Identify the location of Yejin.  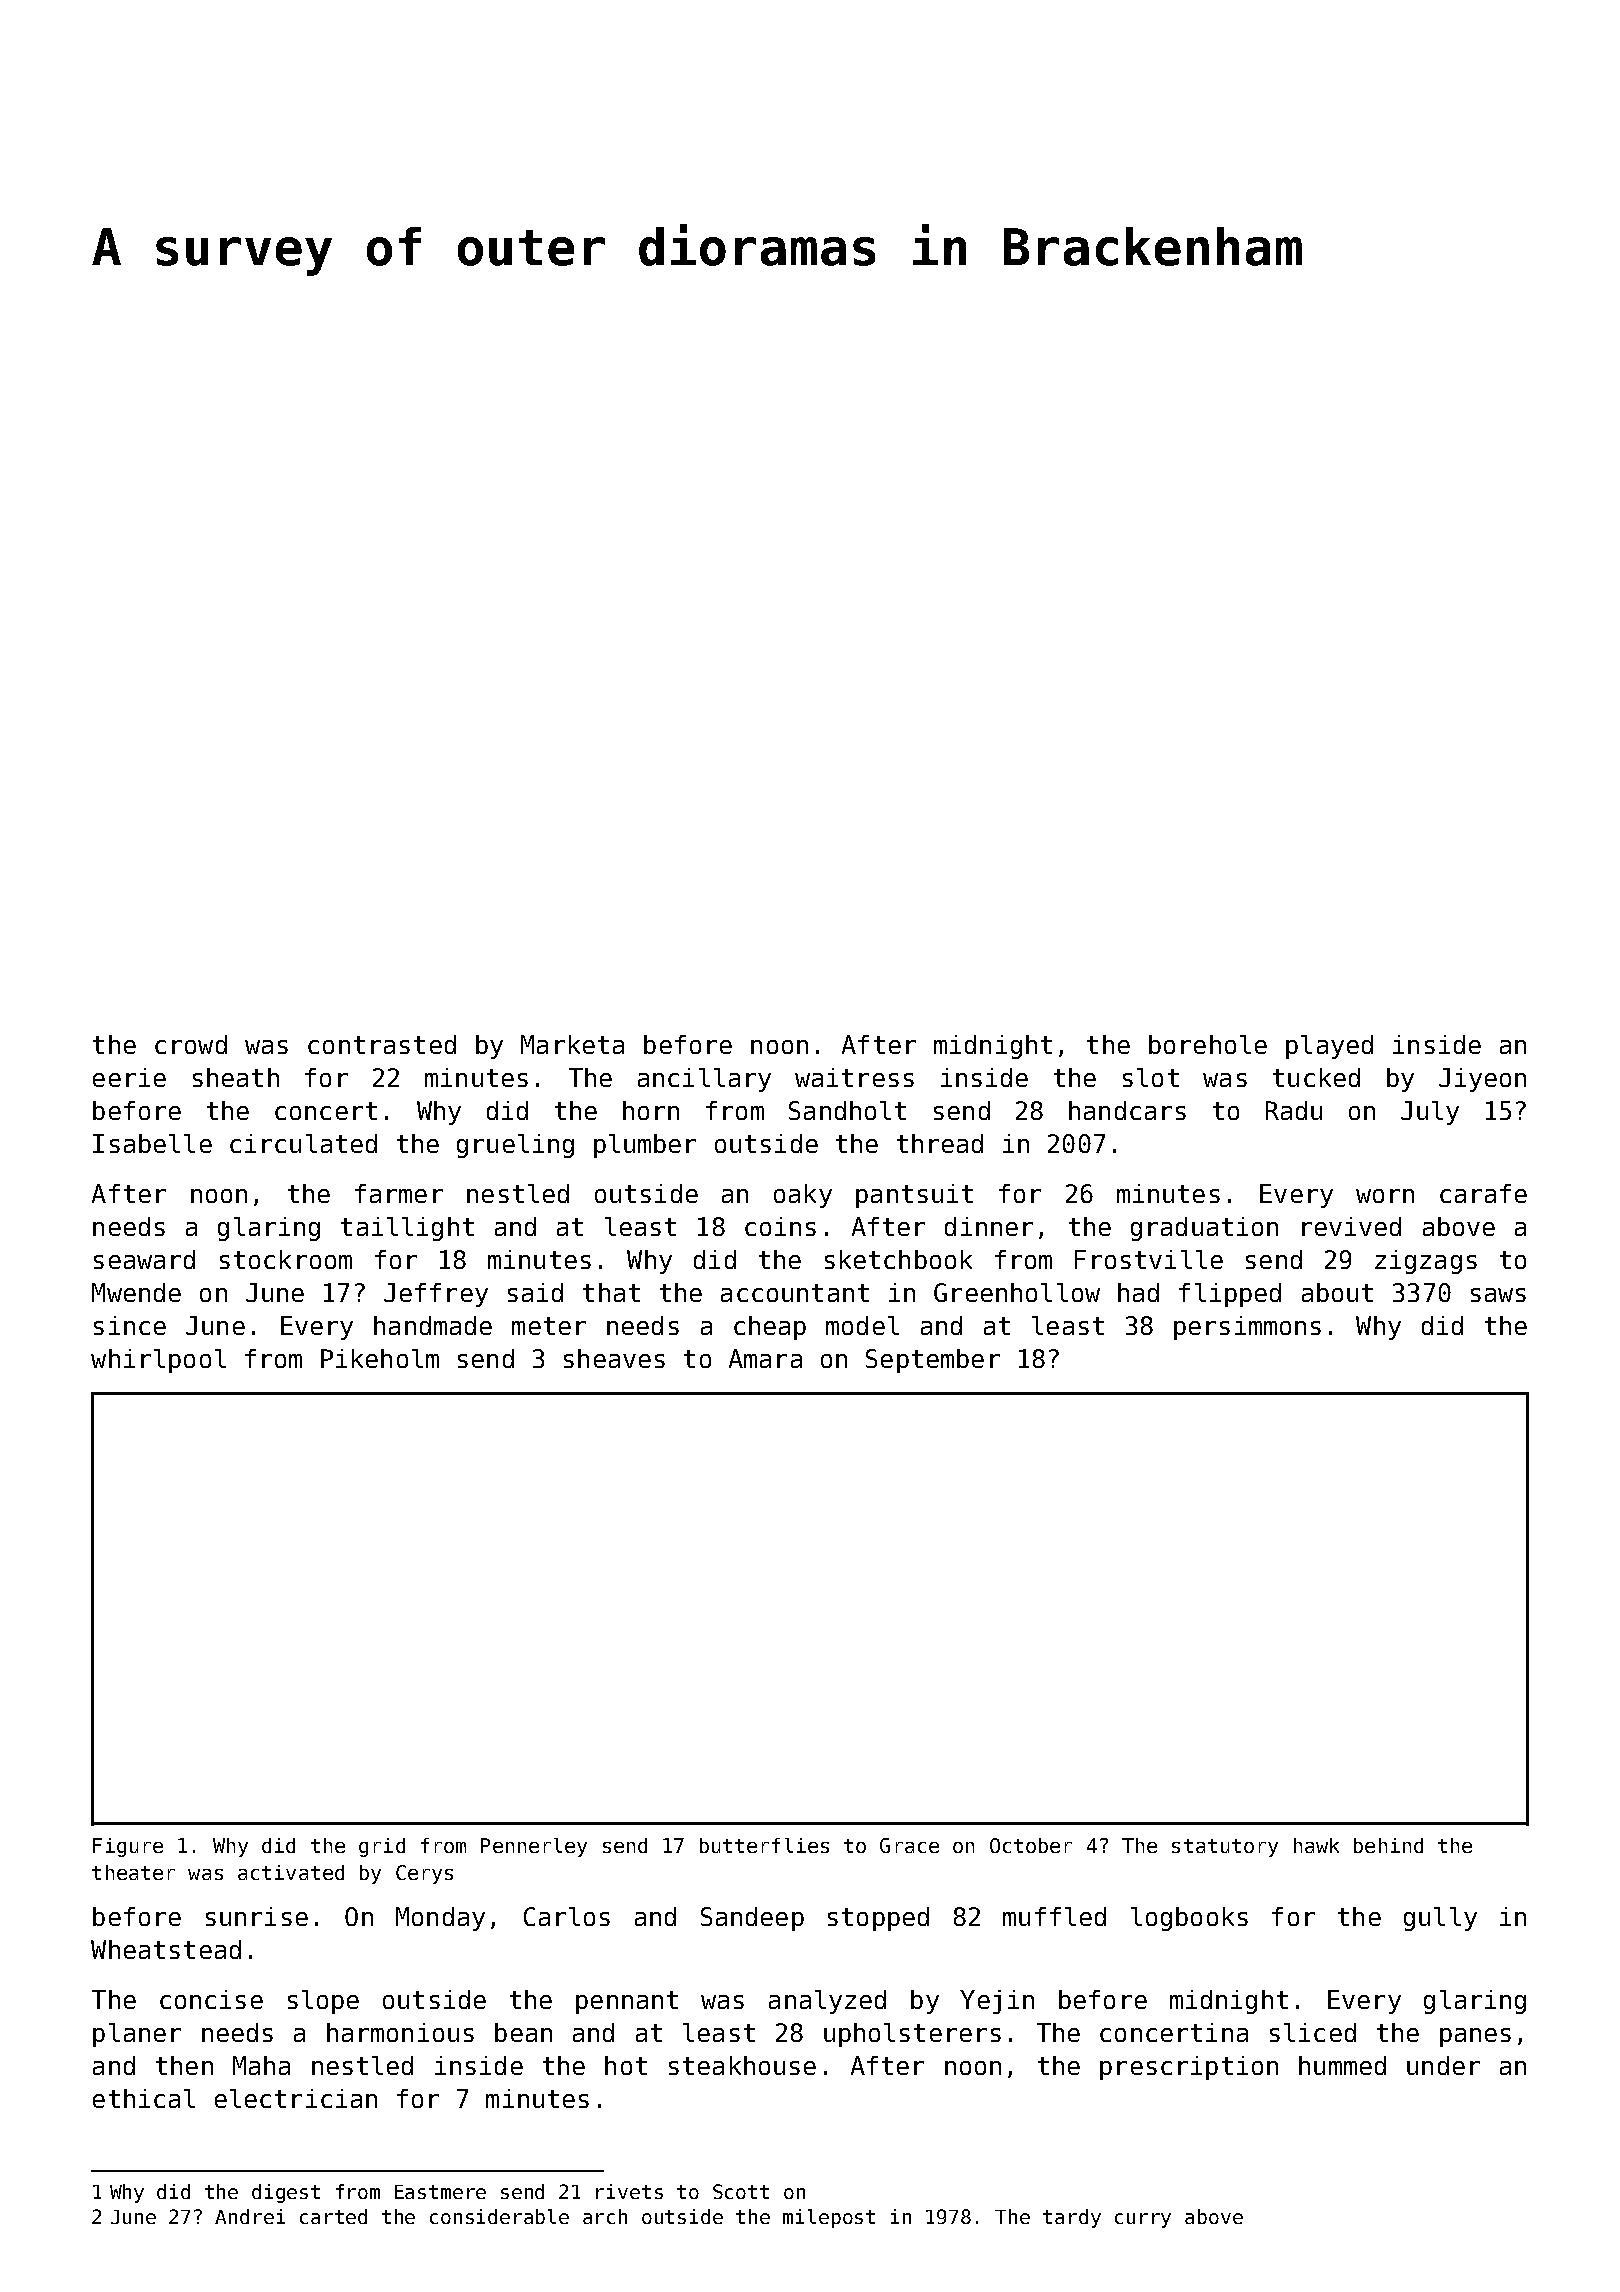
(997, 2002).
